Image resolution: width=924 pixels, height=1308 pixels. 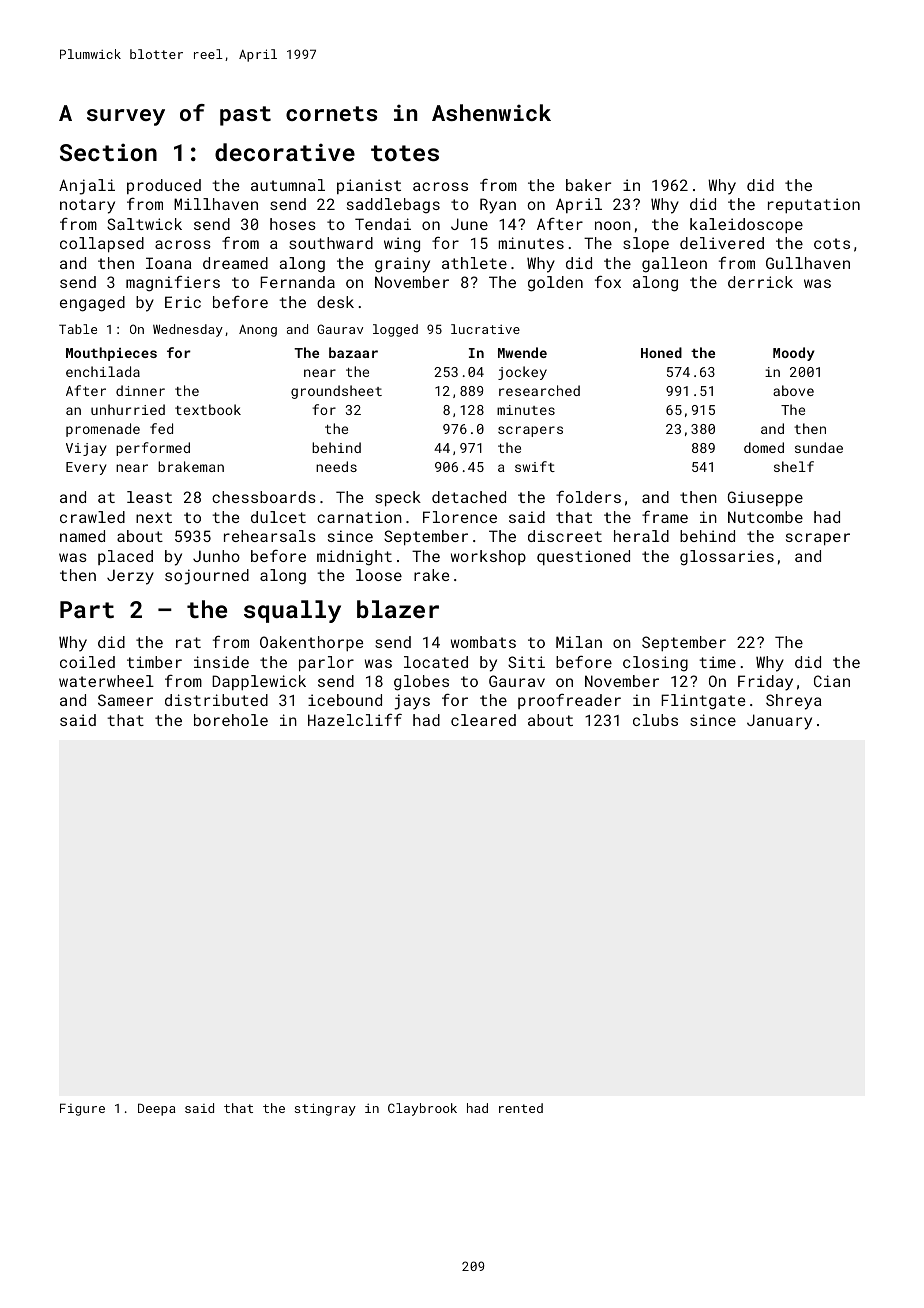 What do you see at coordinates (355, 719) in the document?
I see `Hazelcliff` at bounding box center [355, 719].
